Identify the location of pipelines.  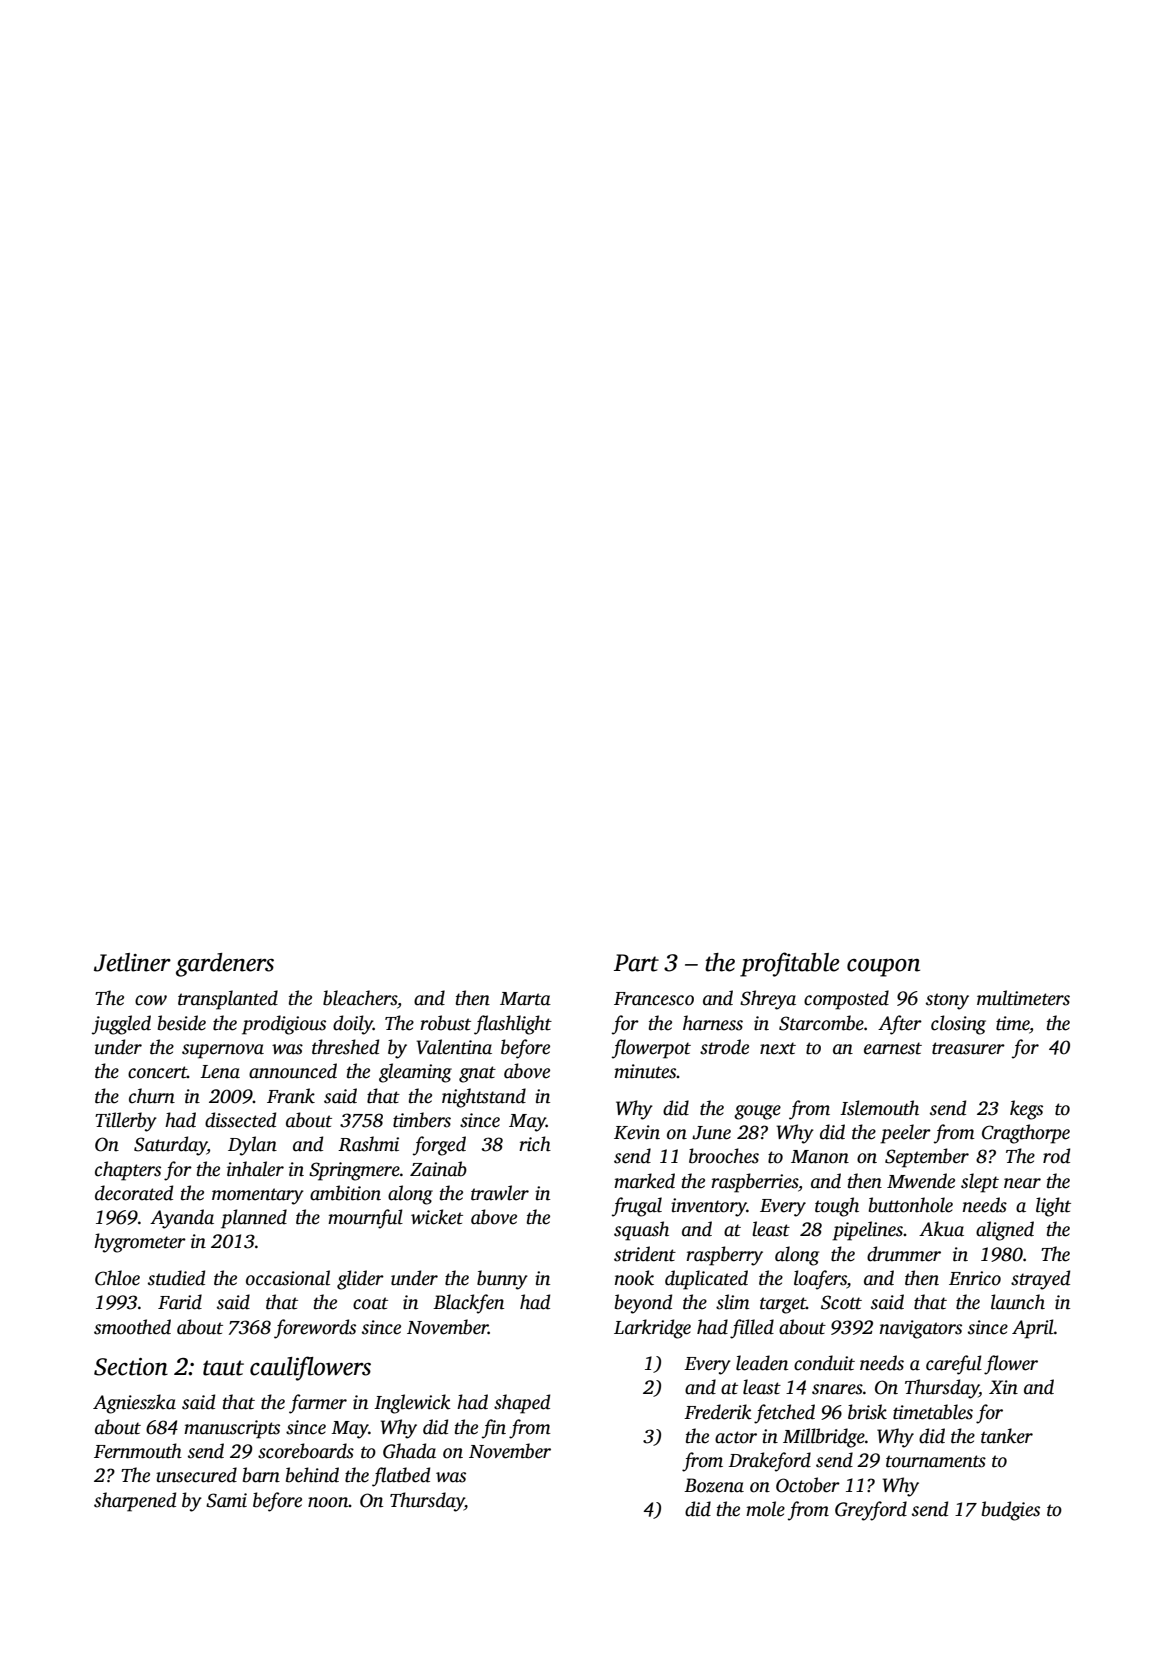
(867, 1231).
